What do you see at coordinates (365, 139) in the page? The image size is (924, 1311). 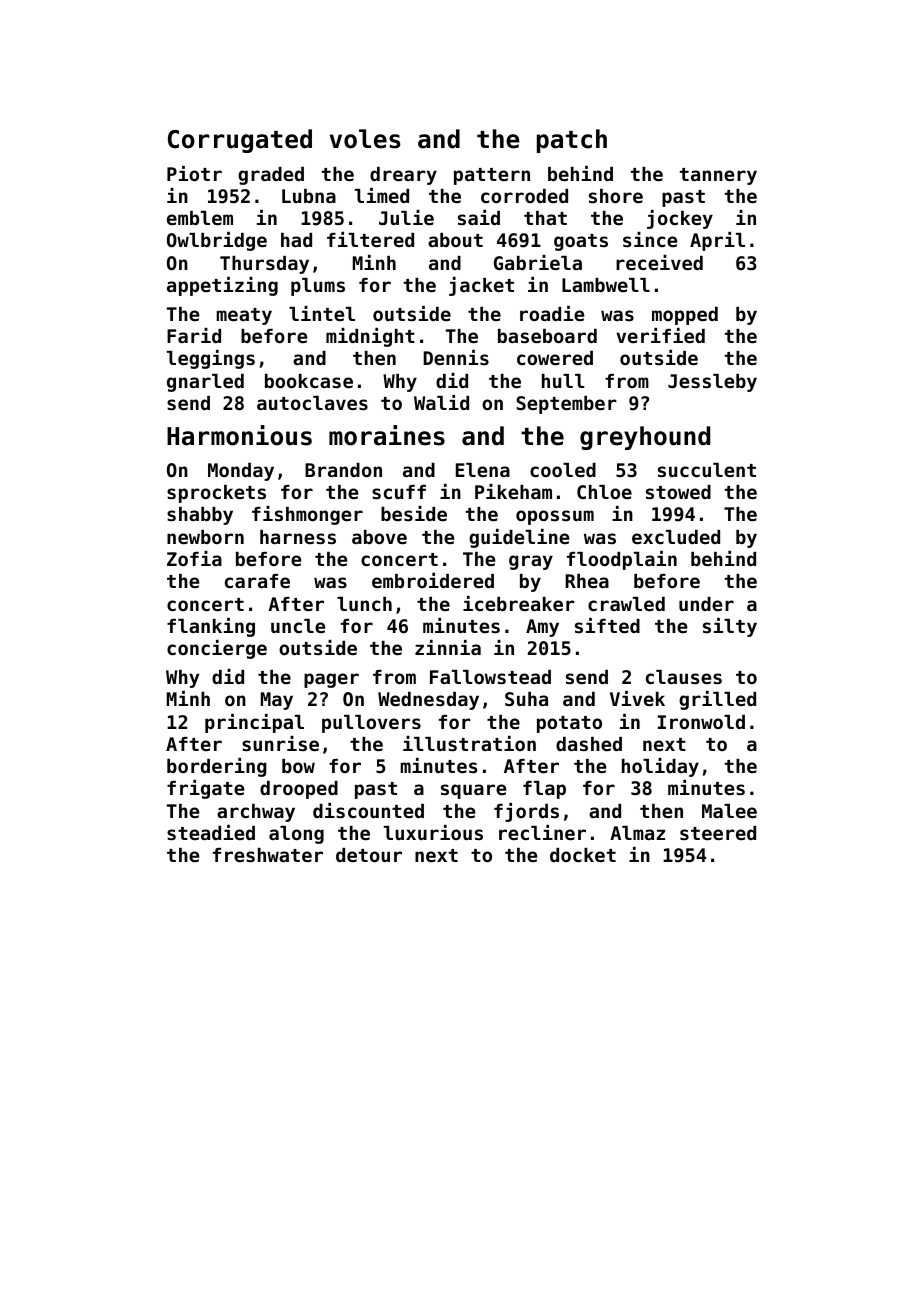 I see `voles` at bounding box center [365, 139].
